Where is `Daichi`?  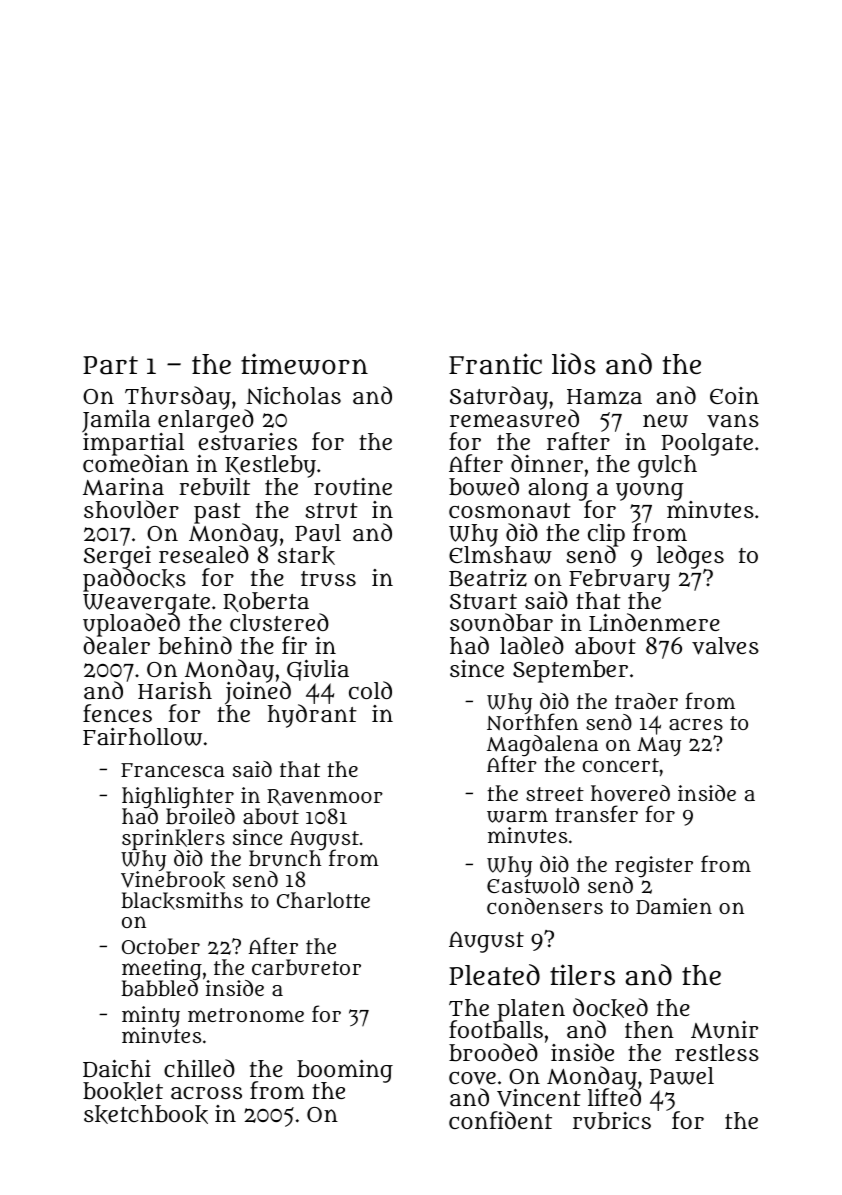 Daichi is located at coordinates (117, 1068).
